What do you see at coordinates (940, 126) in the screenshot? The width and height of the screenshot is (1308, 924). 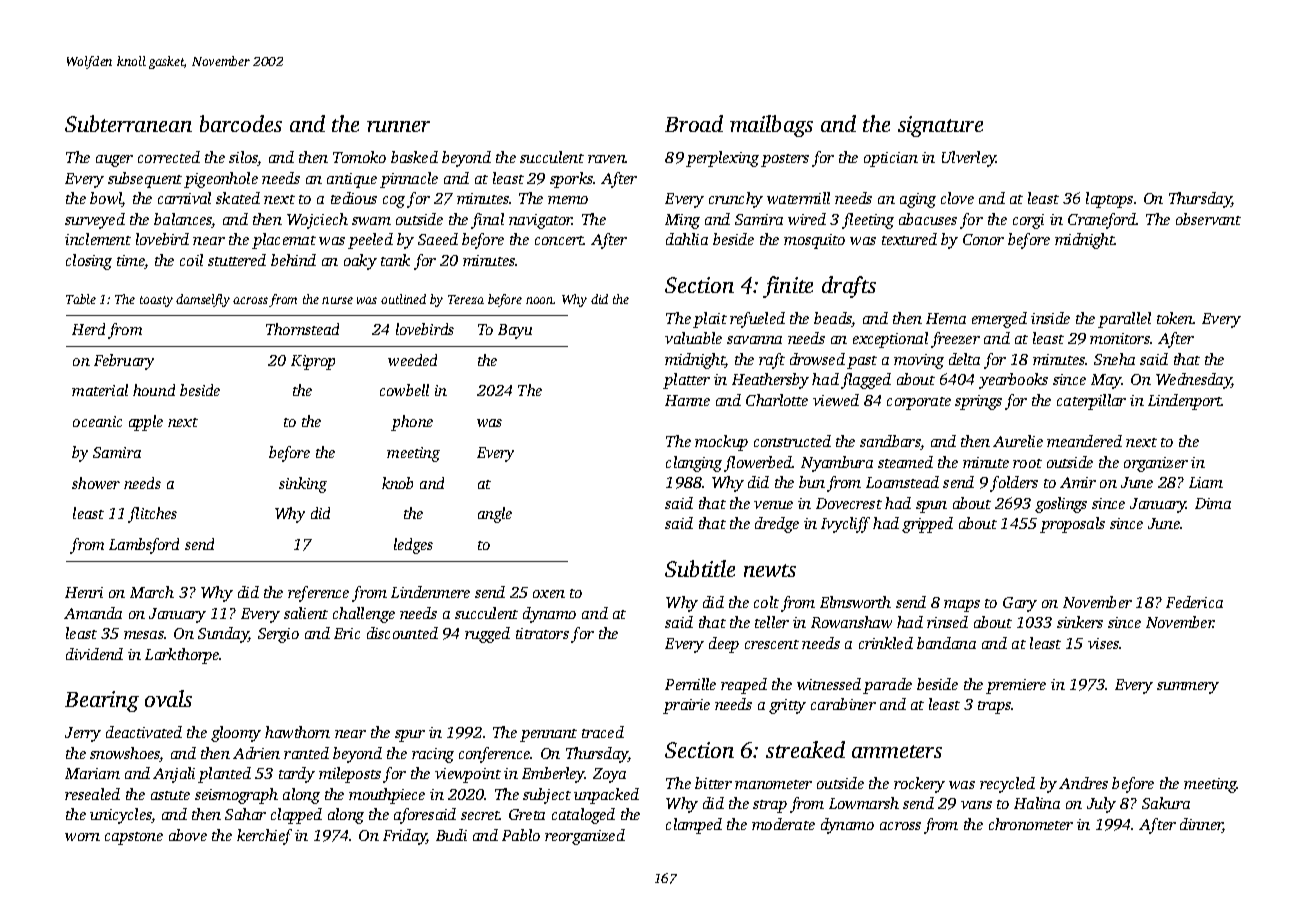 I see `signature` at bounding box center [940, 126].
